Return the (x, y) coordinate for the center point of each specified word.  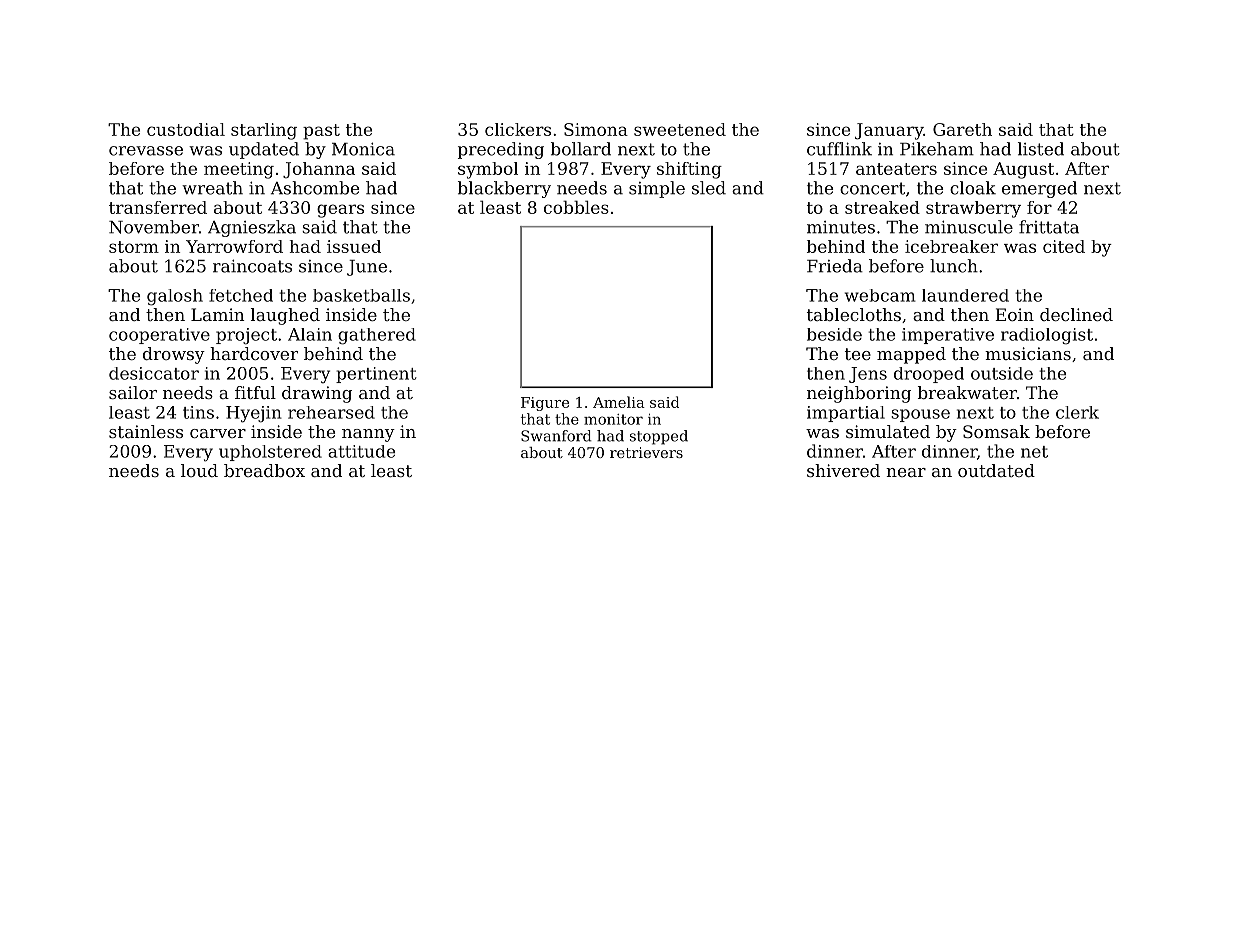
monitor (613, 419)
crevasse (146, 151)
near (906, 472)
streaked (882, 207)
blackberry (504, 189)
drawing (317, 394)
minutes (841, 227)
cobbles (576, 207)
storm (134, 247)
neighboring (859, 394)
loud (199, 470)
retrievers (646, 452)
